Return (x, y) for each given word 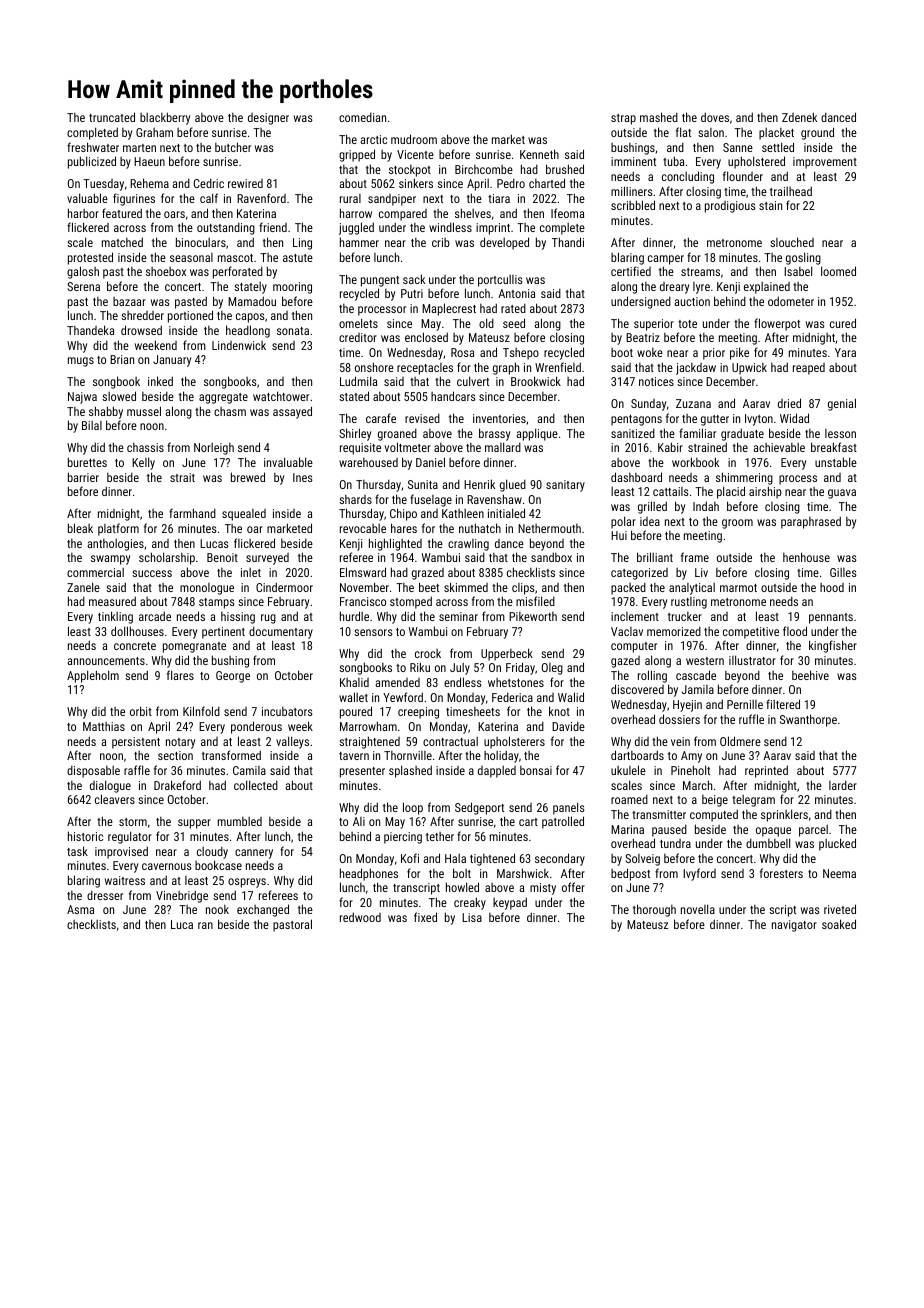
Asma (80, 909)
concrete (135, 646)
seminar (458, 616)
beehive (810, 675)
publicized (92, 162)
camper (666, 260)
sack (414, 279)
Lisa (472, 917)
